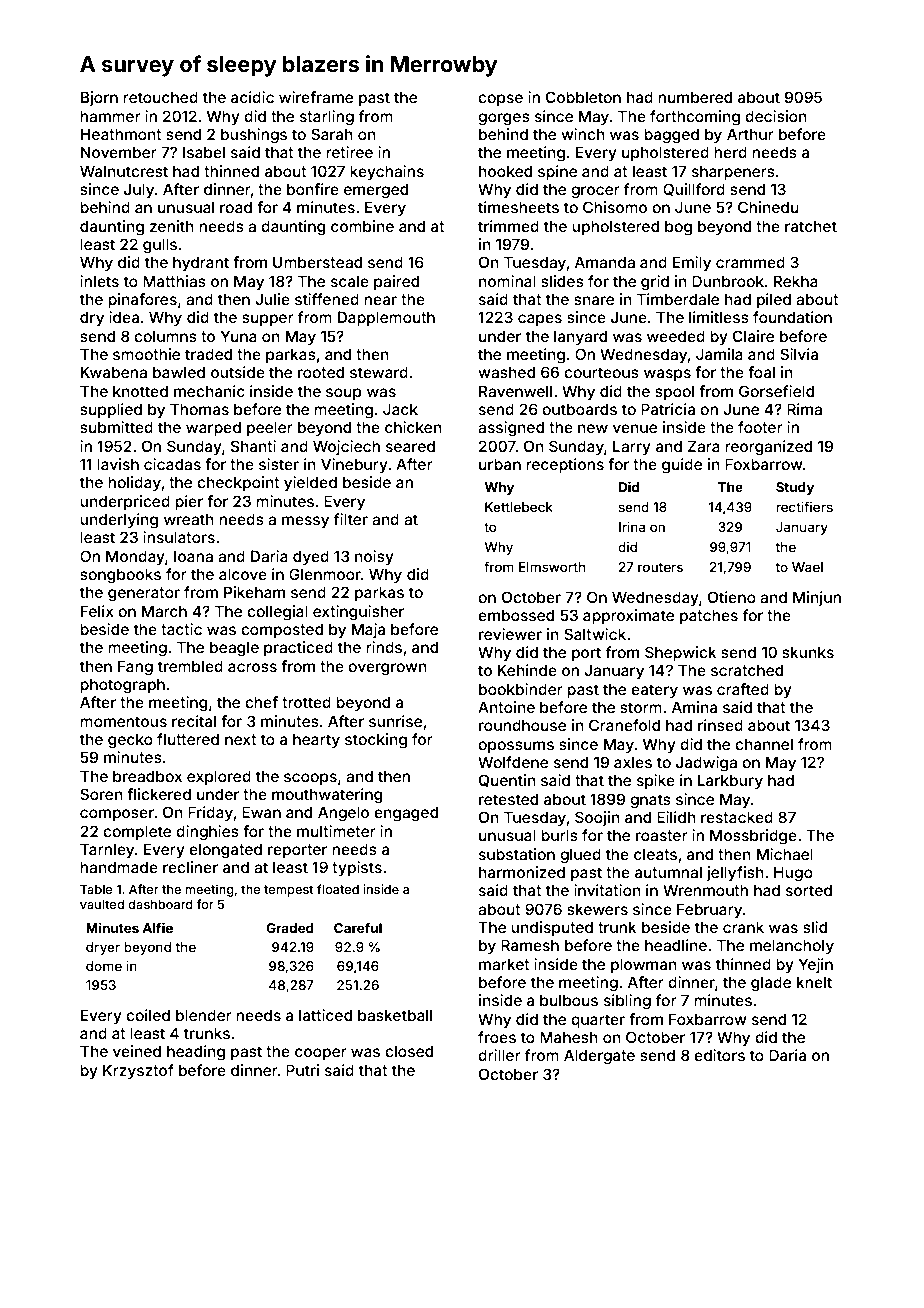 The image size is (924, 1308). I want to click on acidic, so click(252, 97).
